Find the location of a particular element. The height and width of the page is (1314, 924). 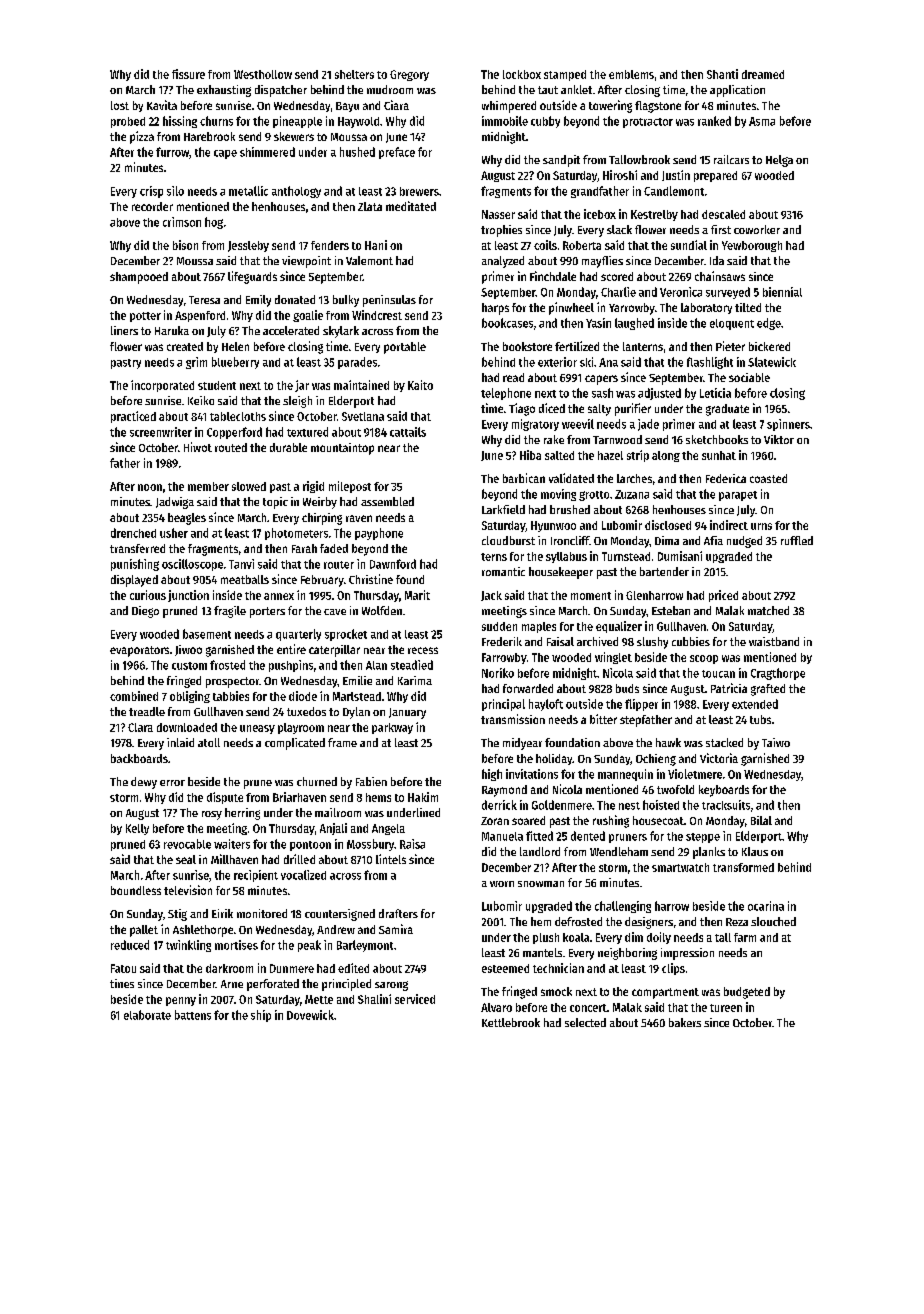

evaporators is located at coordinates (139, 651).
